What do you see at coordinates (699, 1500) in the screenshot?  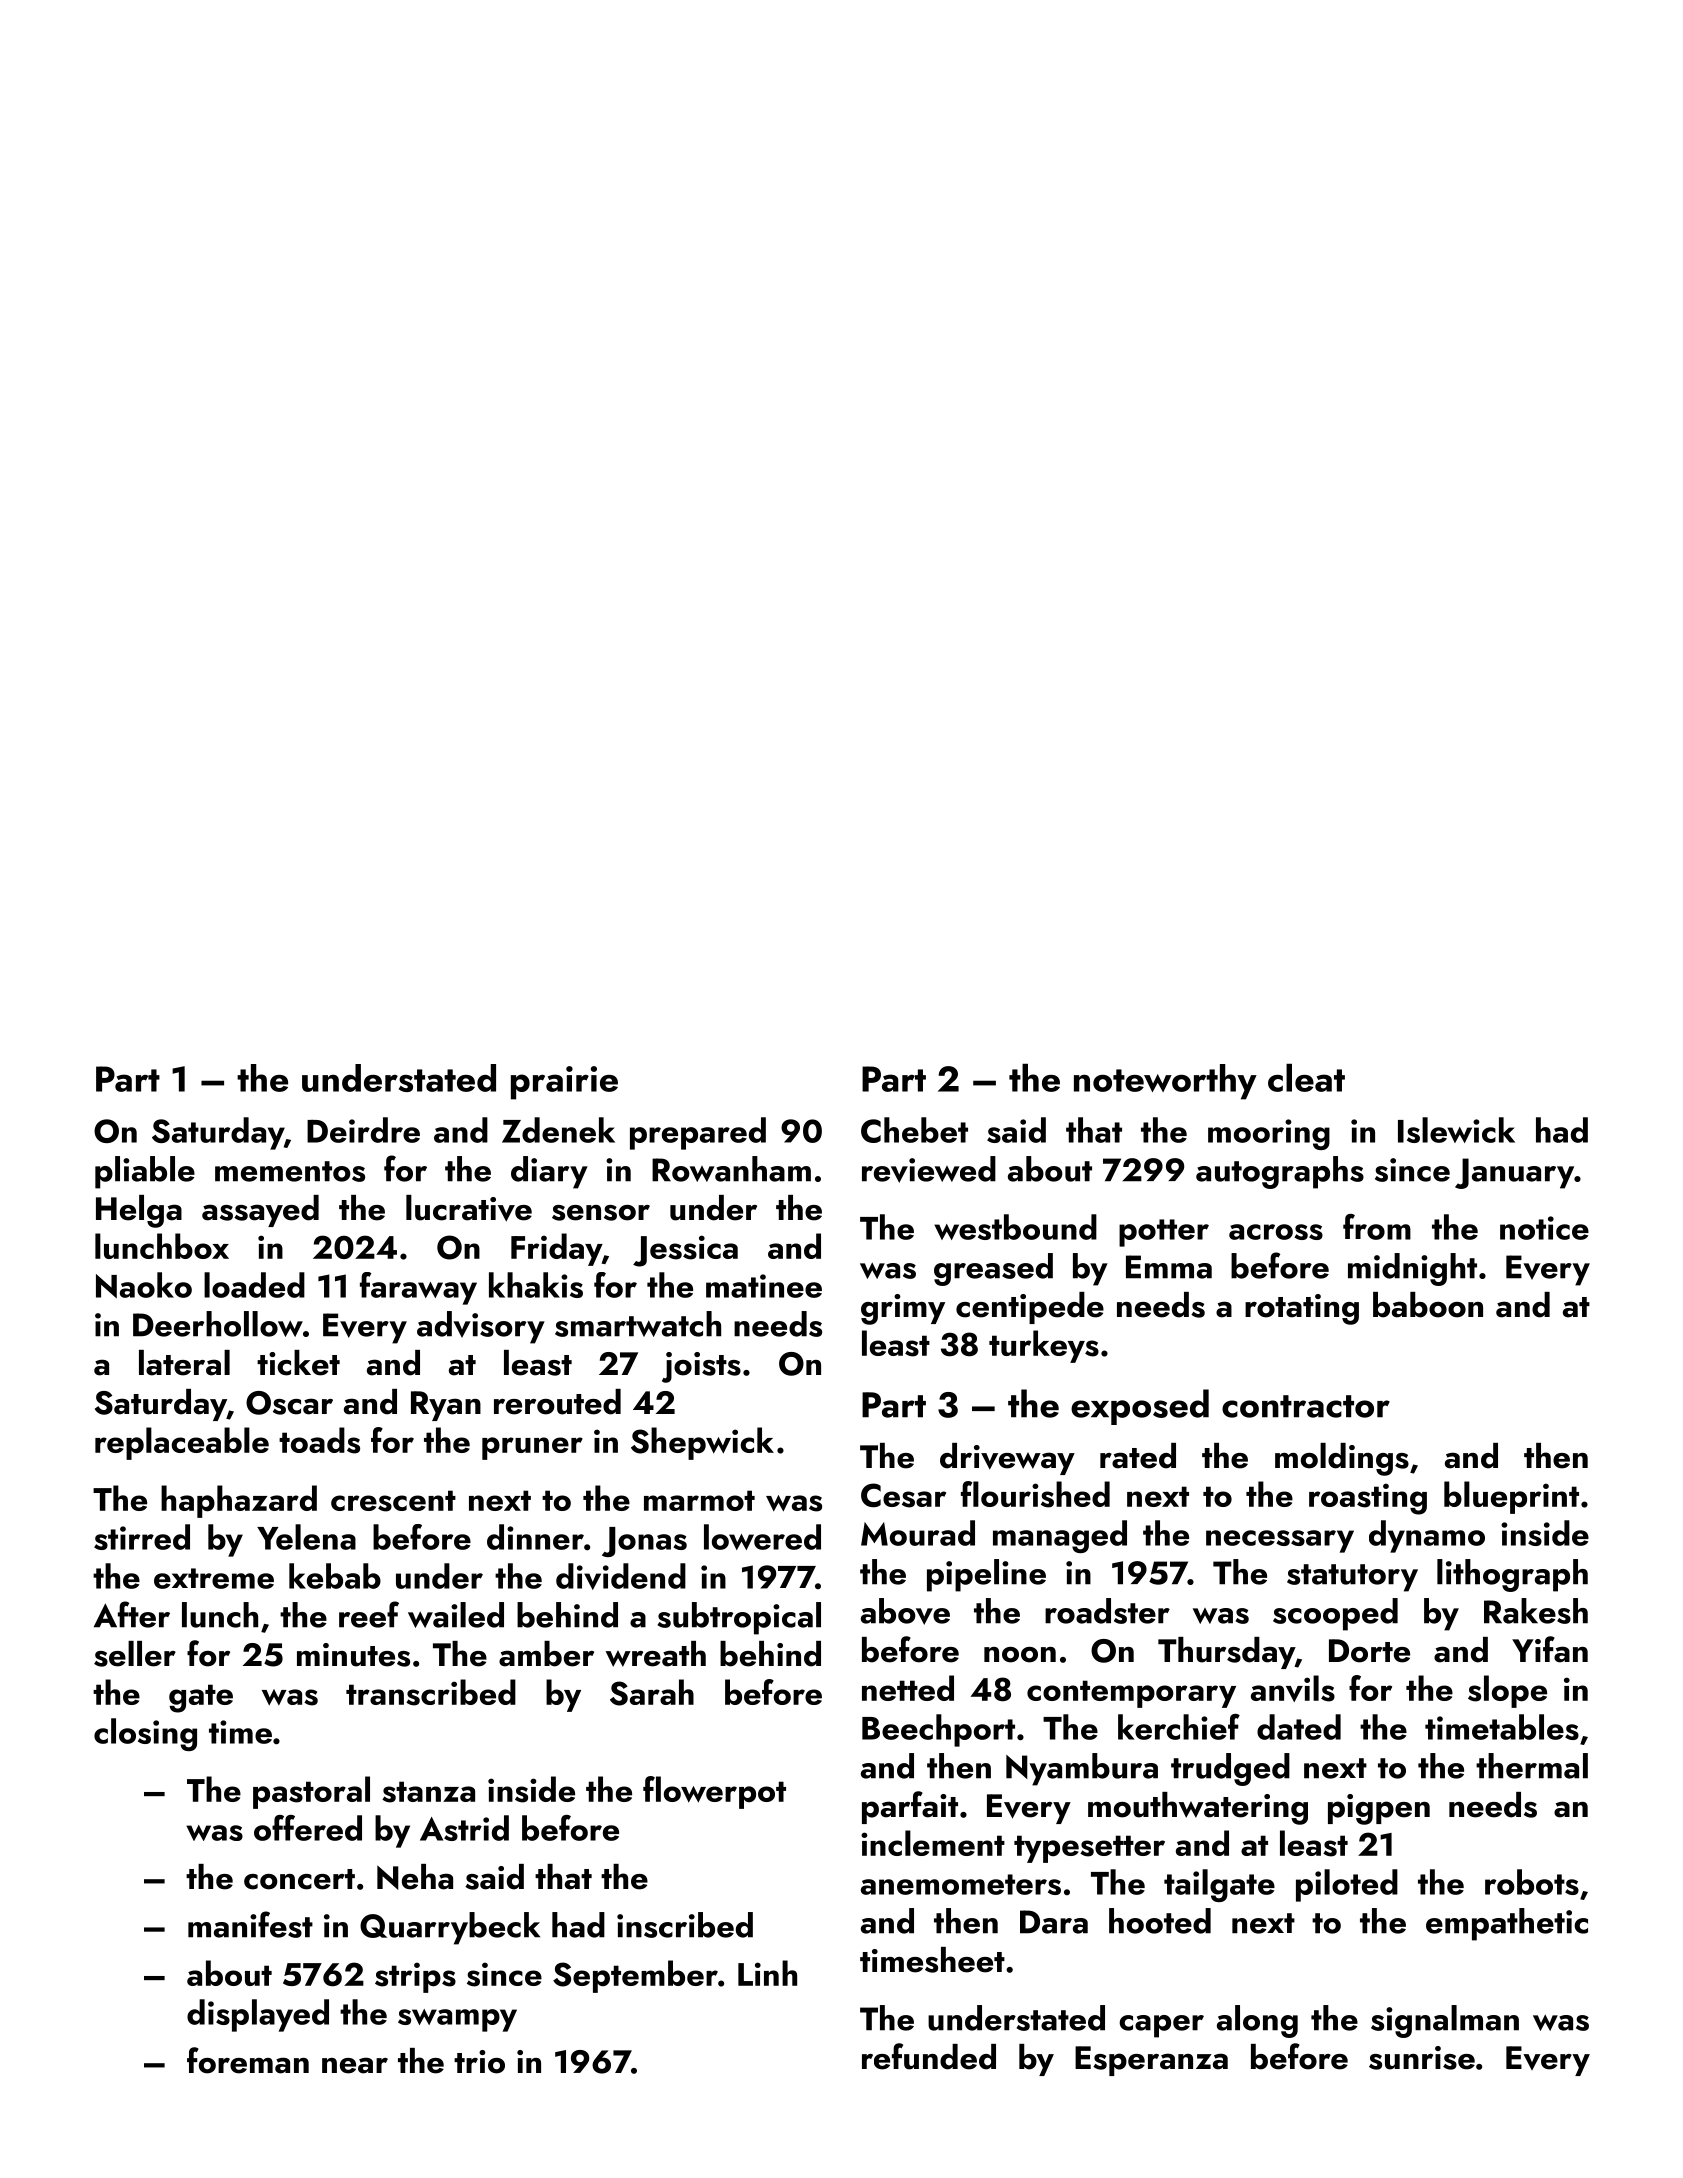 I see `marmot` at bounding box center [699, 1500].
